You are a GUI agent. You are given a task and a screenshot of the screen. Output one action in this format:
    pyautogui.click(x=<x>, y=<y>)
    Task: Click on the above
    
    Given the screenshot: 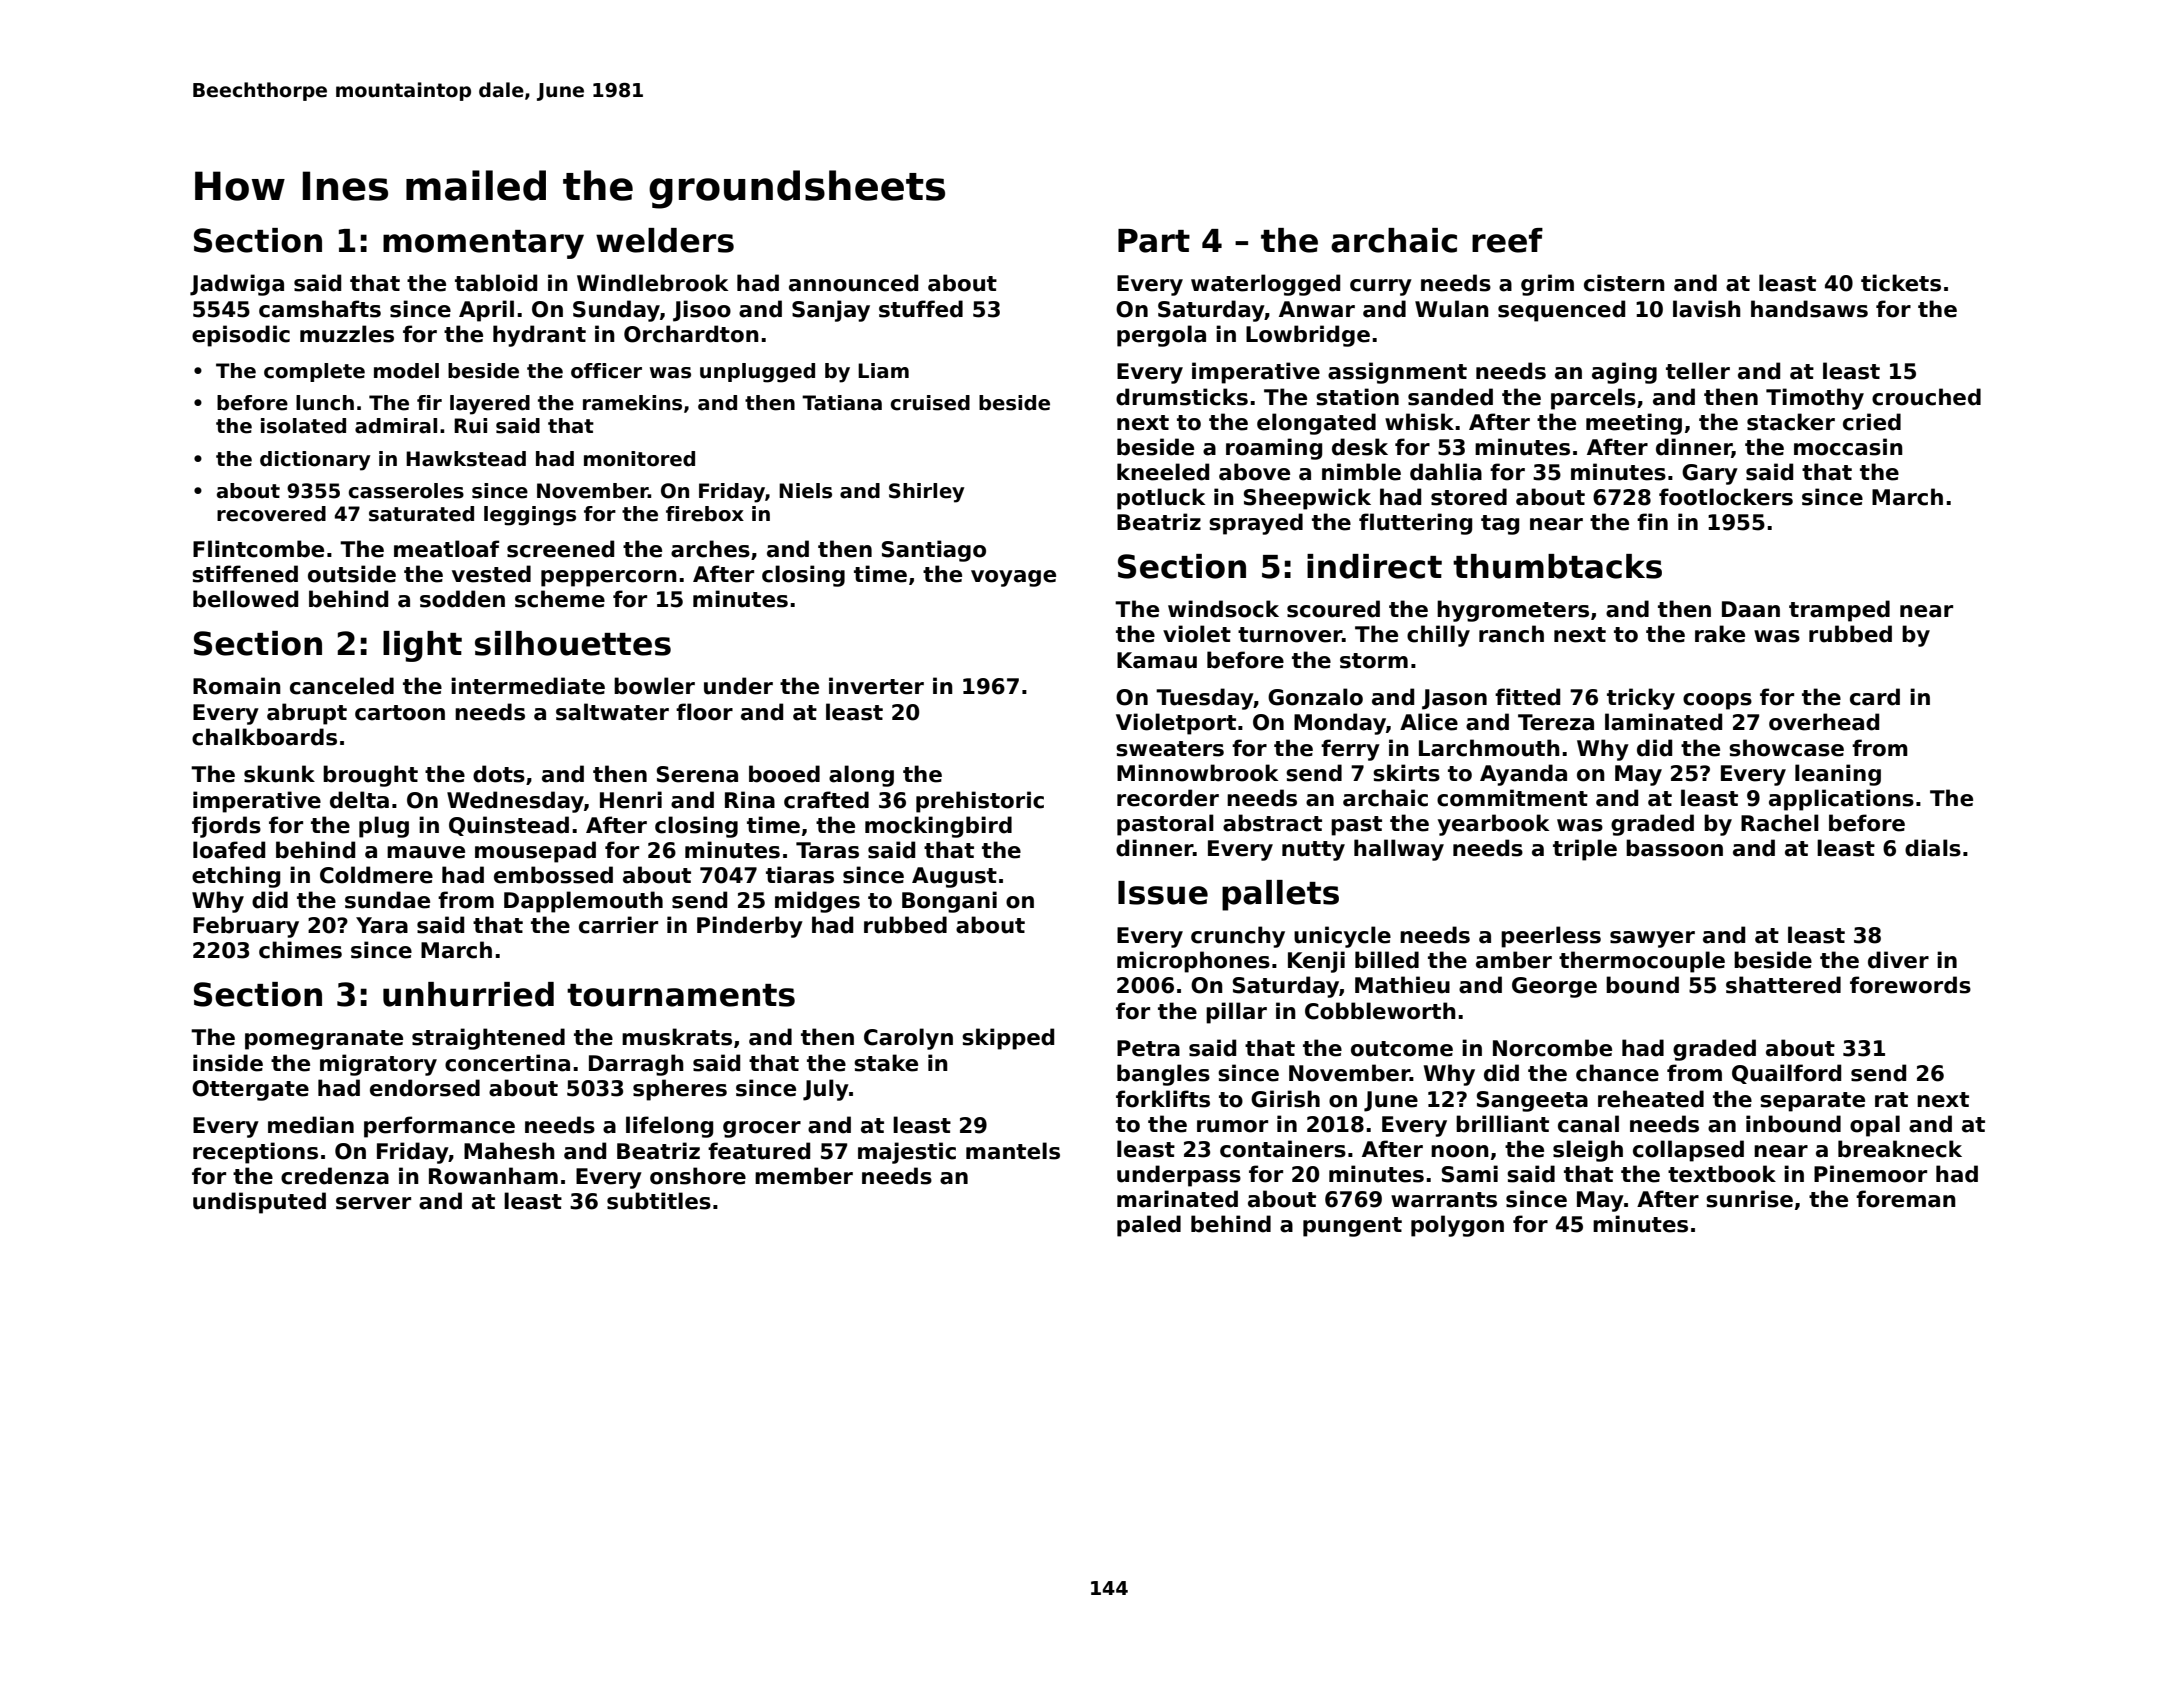 What is the action you would take?
    pyautogui.click(x=1254, y=472)
